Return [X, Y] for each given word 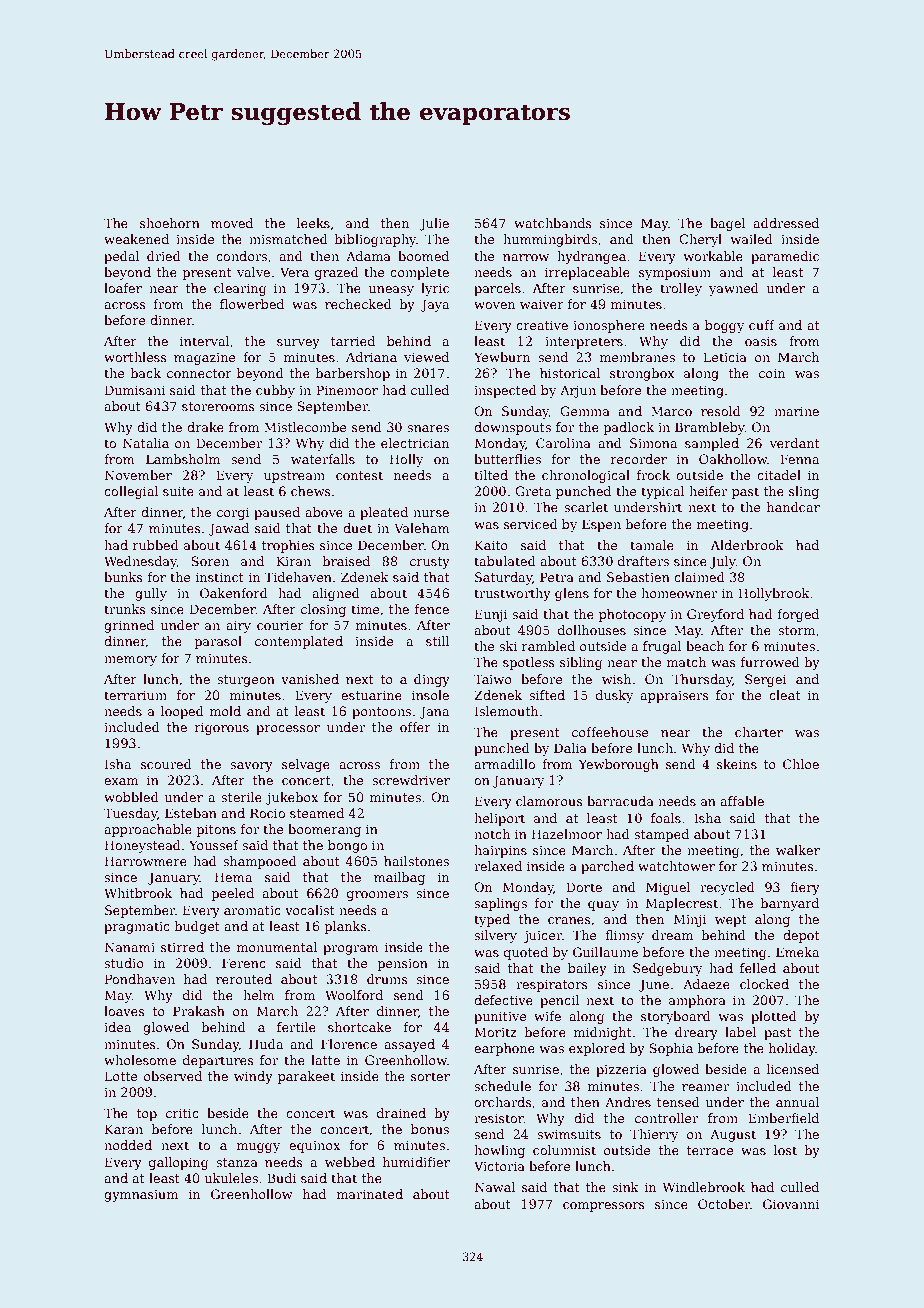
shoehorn [170, 223]
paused [277, 513]
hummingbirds [550, 240]
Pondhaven [140, 979]
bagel [728, 224]
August [733, 1135]
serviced [531, 524]
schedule [502, 1086]
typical [663, 492]
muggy [258, 1148]
